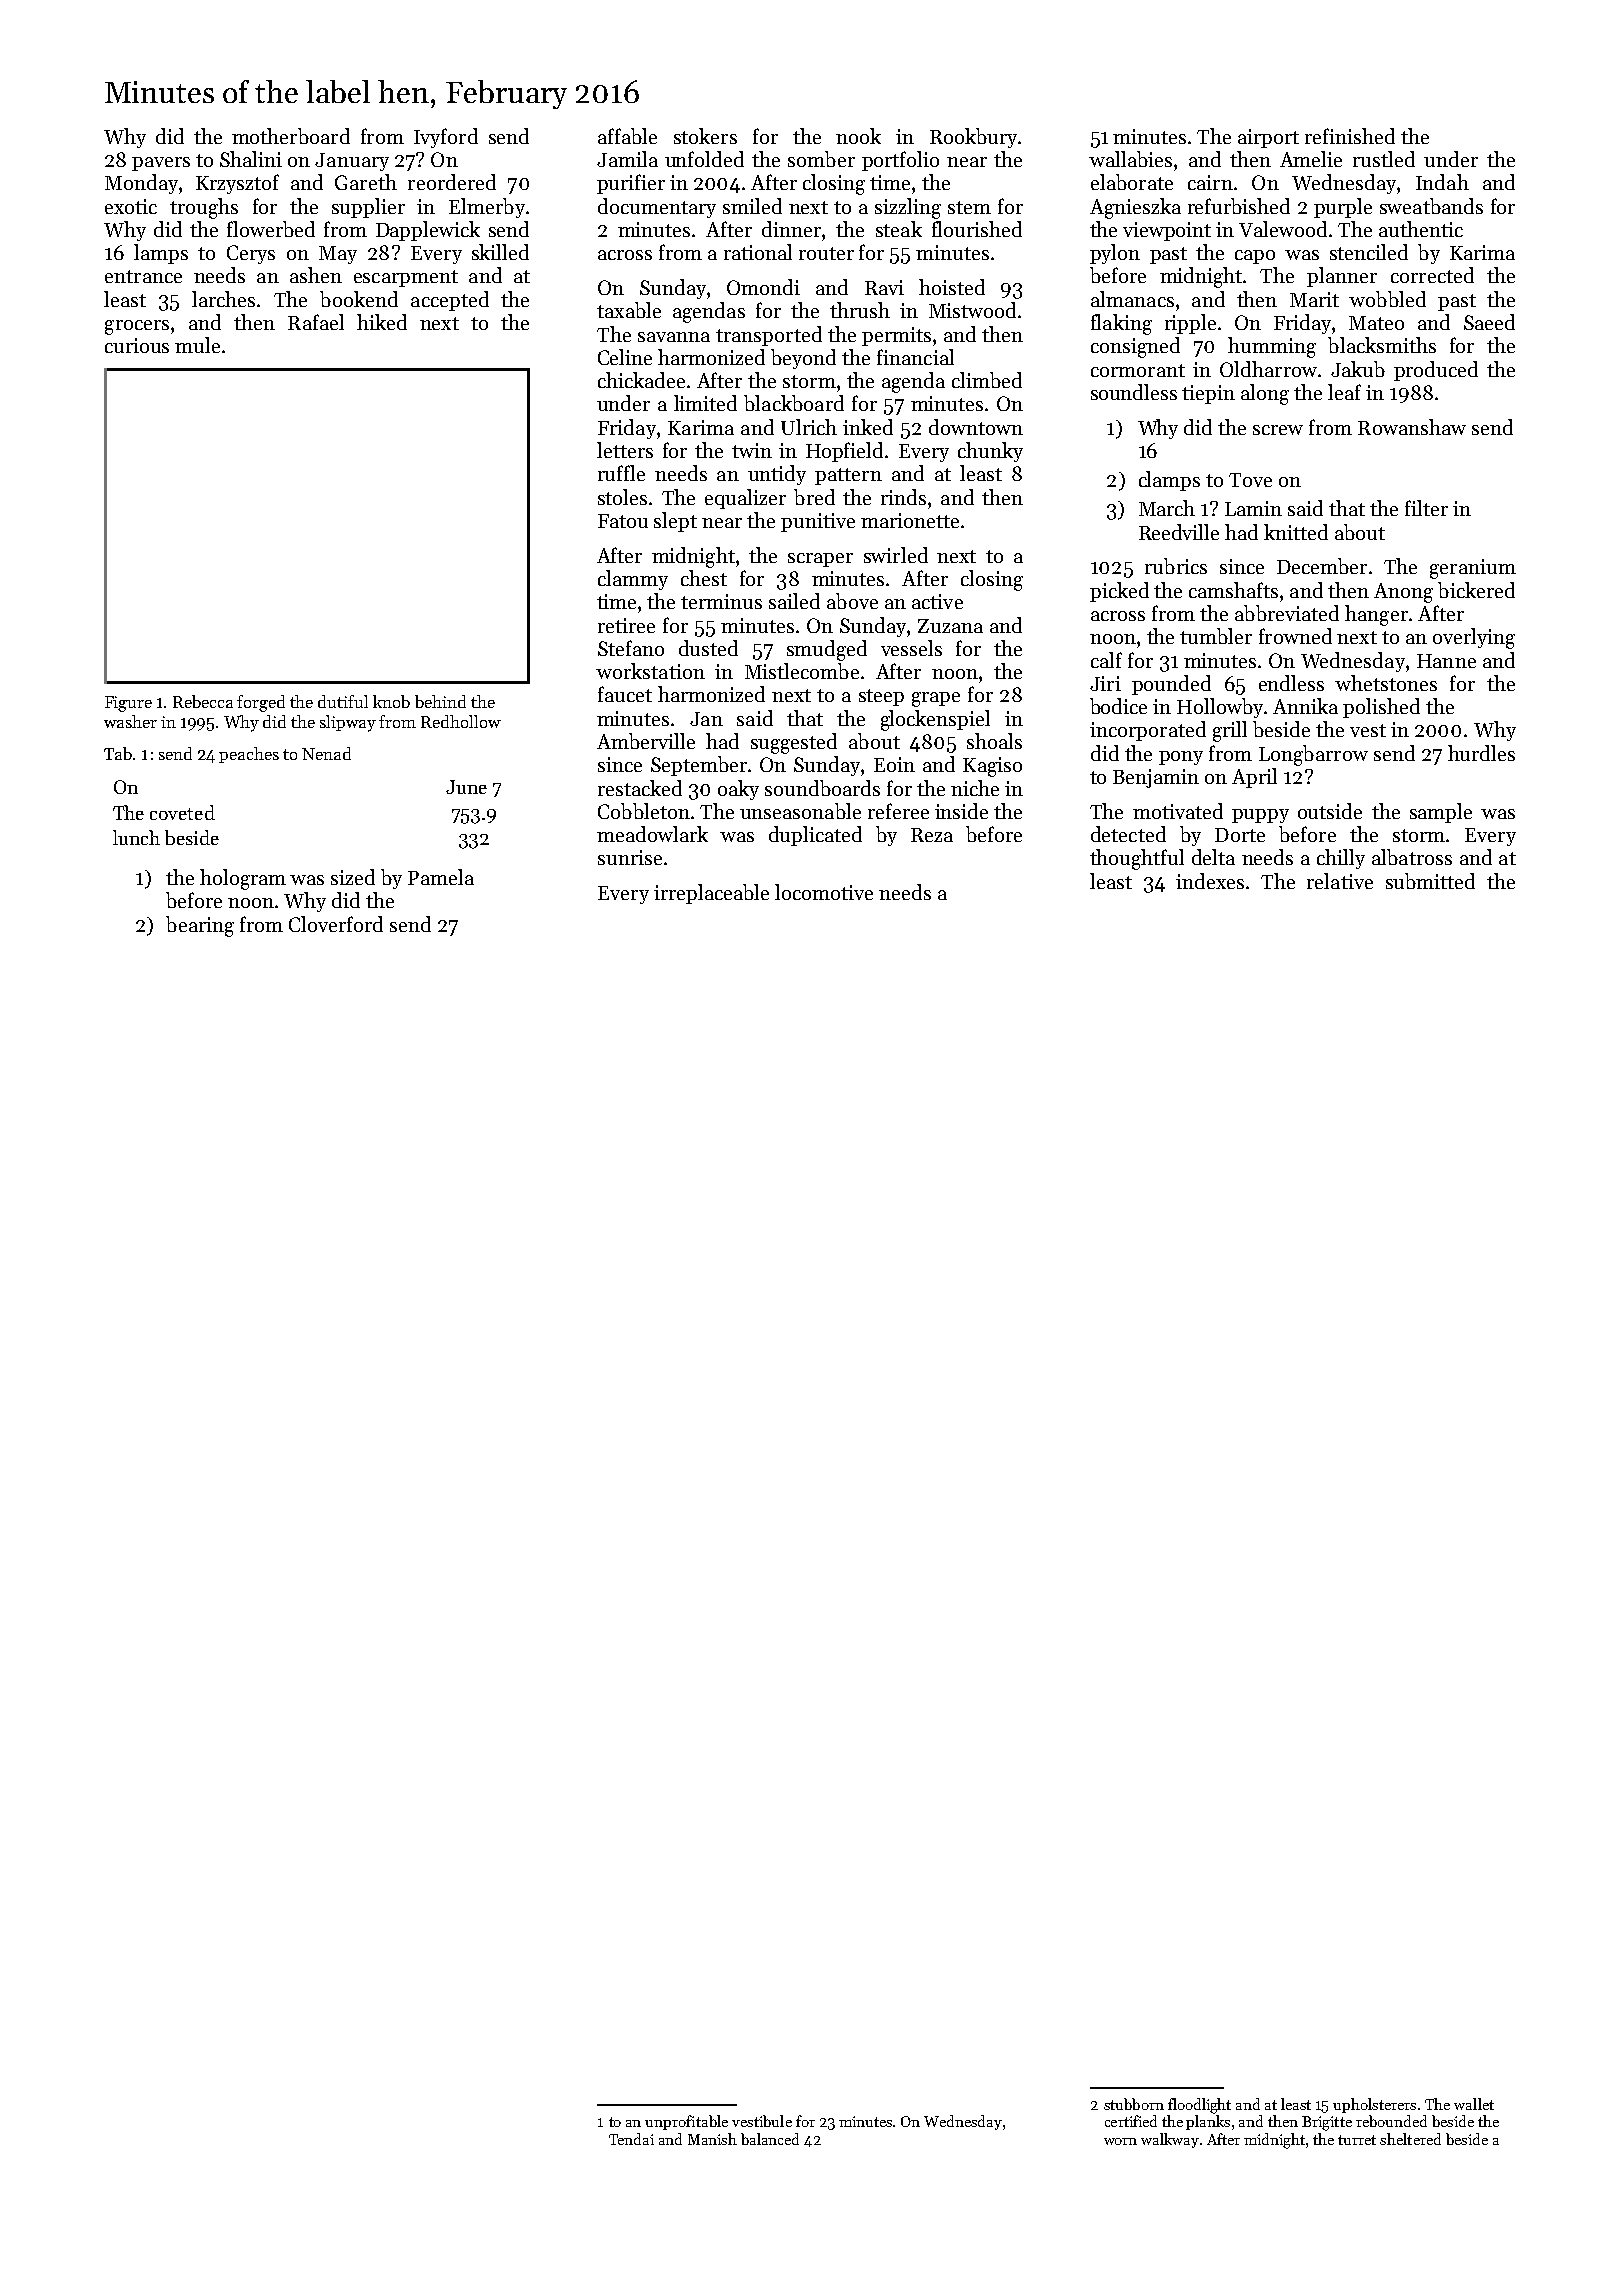 Image resolution: width=1620 pixels, height=2292 pixels. Describe the element at coordinates (705, 136) in the screenshot. I see `stokers` at that location.
